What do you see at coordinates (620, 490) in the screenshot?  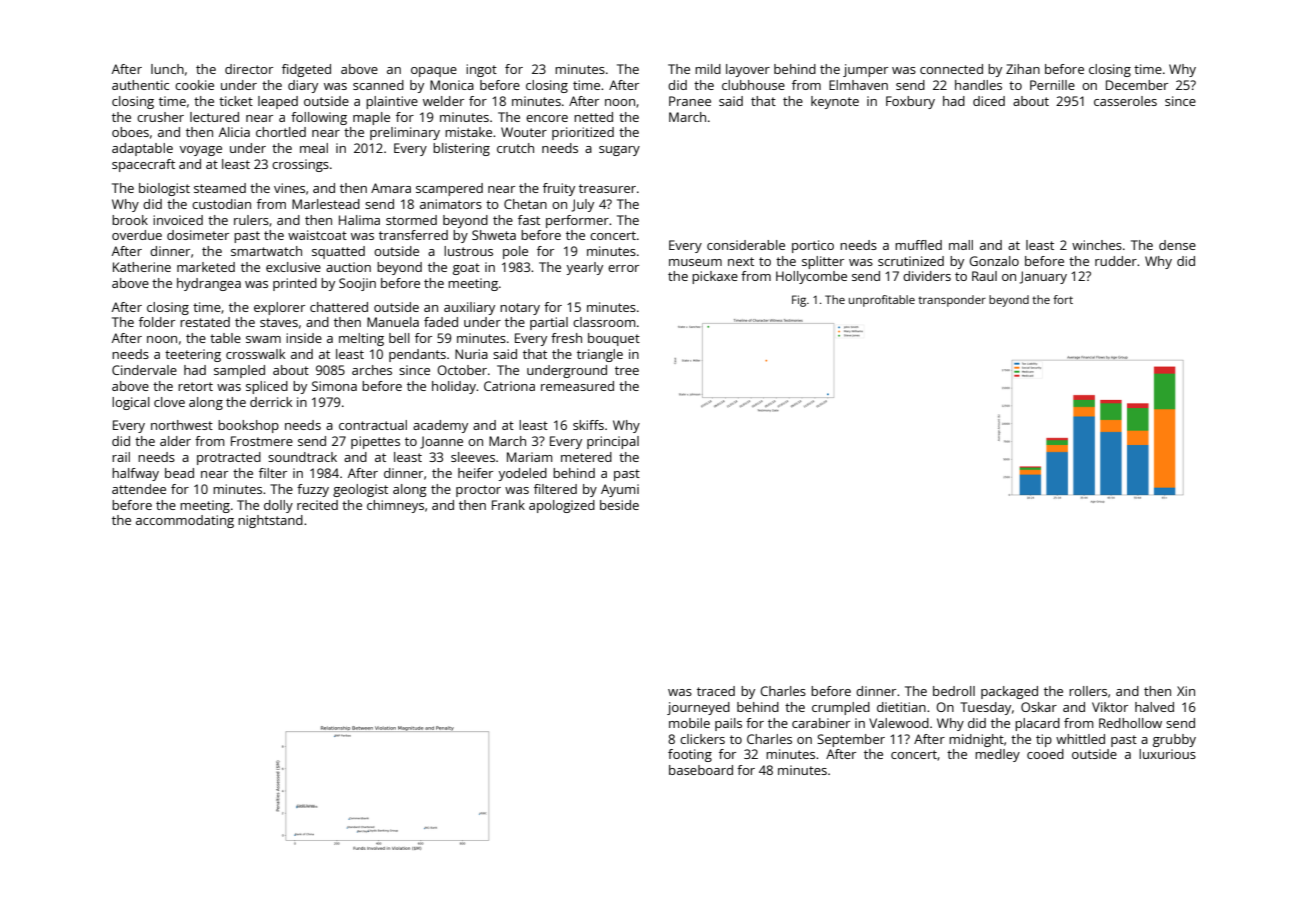 I see `Ayumi` at bounding box center [620, 490].
